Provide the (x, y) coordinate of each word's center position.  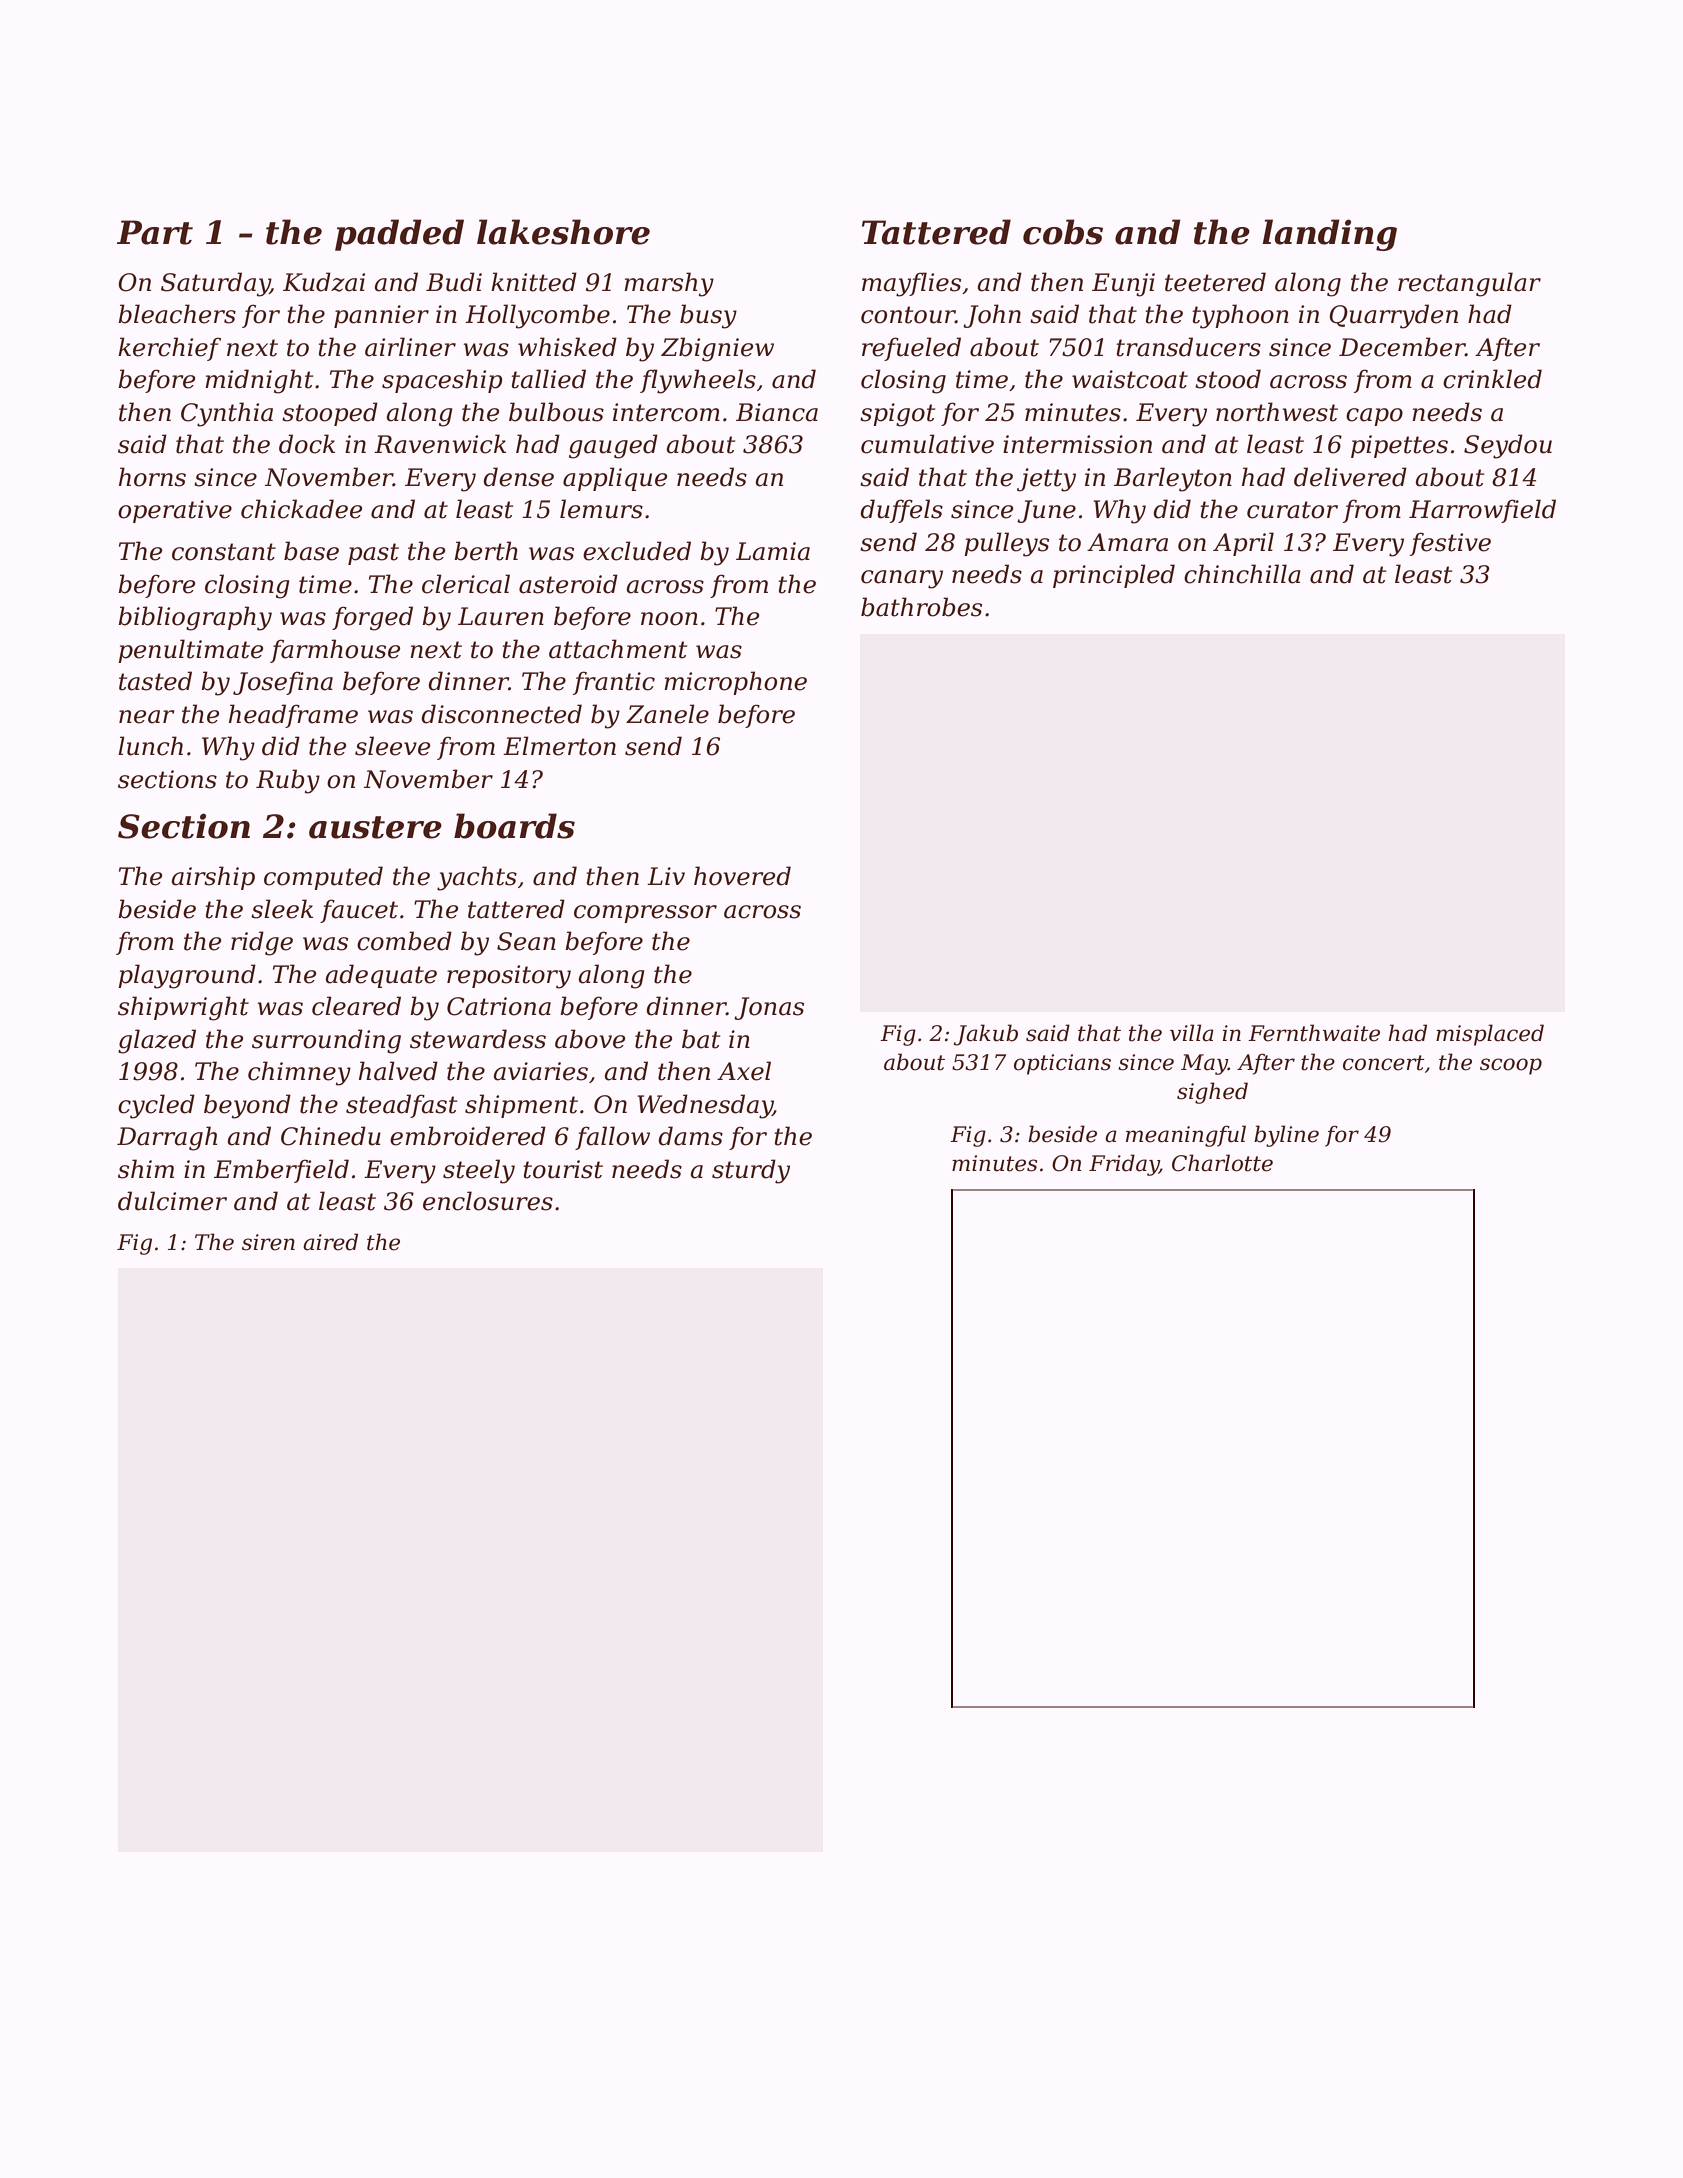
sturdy (751, 1171)
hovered (742, 876)
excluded (637, 551)
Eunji (1123, 285)
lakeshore (563, 232)
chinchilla (1242, 574)
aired (330, 1242)
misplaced (1490, 1035)
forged (372, 618)
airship (213, 878)
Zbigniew (717, 349)
